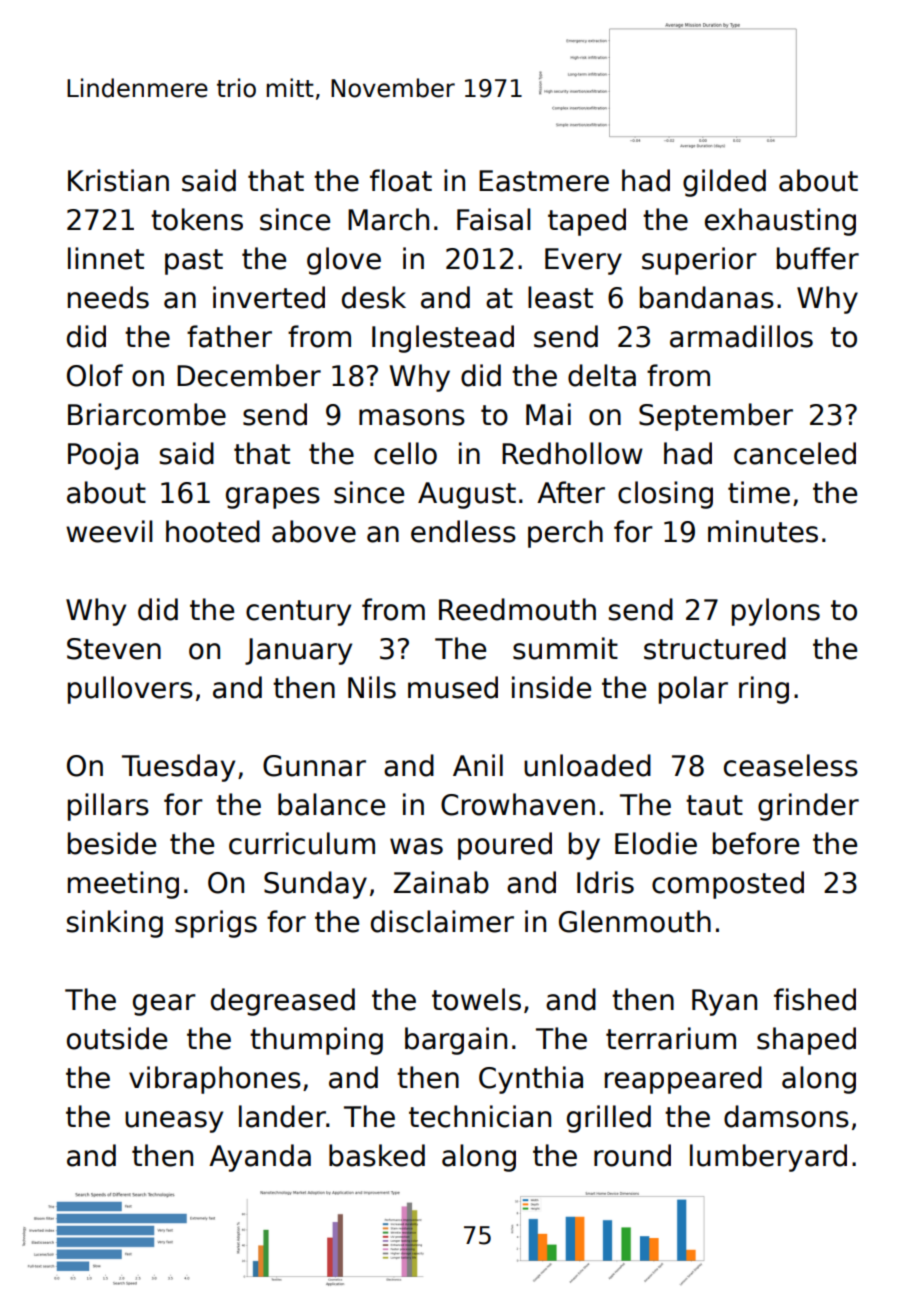  Describe the element at coordinates (741, 336) in the page. I see `armadillos` at that location.
